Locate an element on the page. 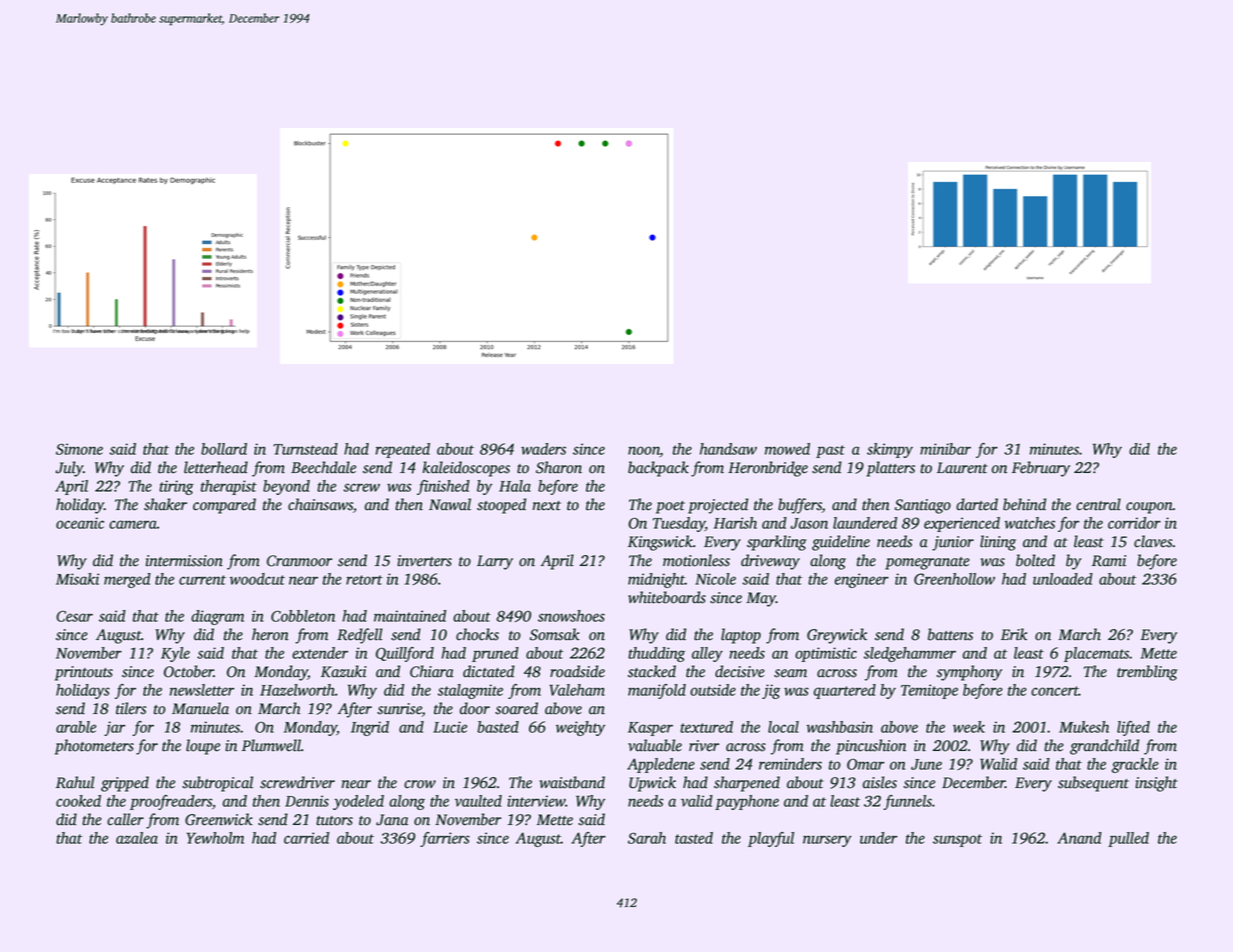 The image size is (1233, 952). Santiago is located at coordinates (923, 506).
